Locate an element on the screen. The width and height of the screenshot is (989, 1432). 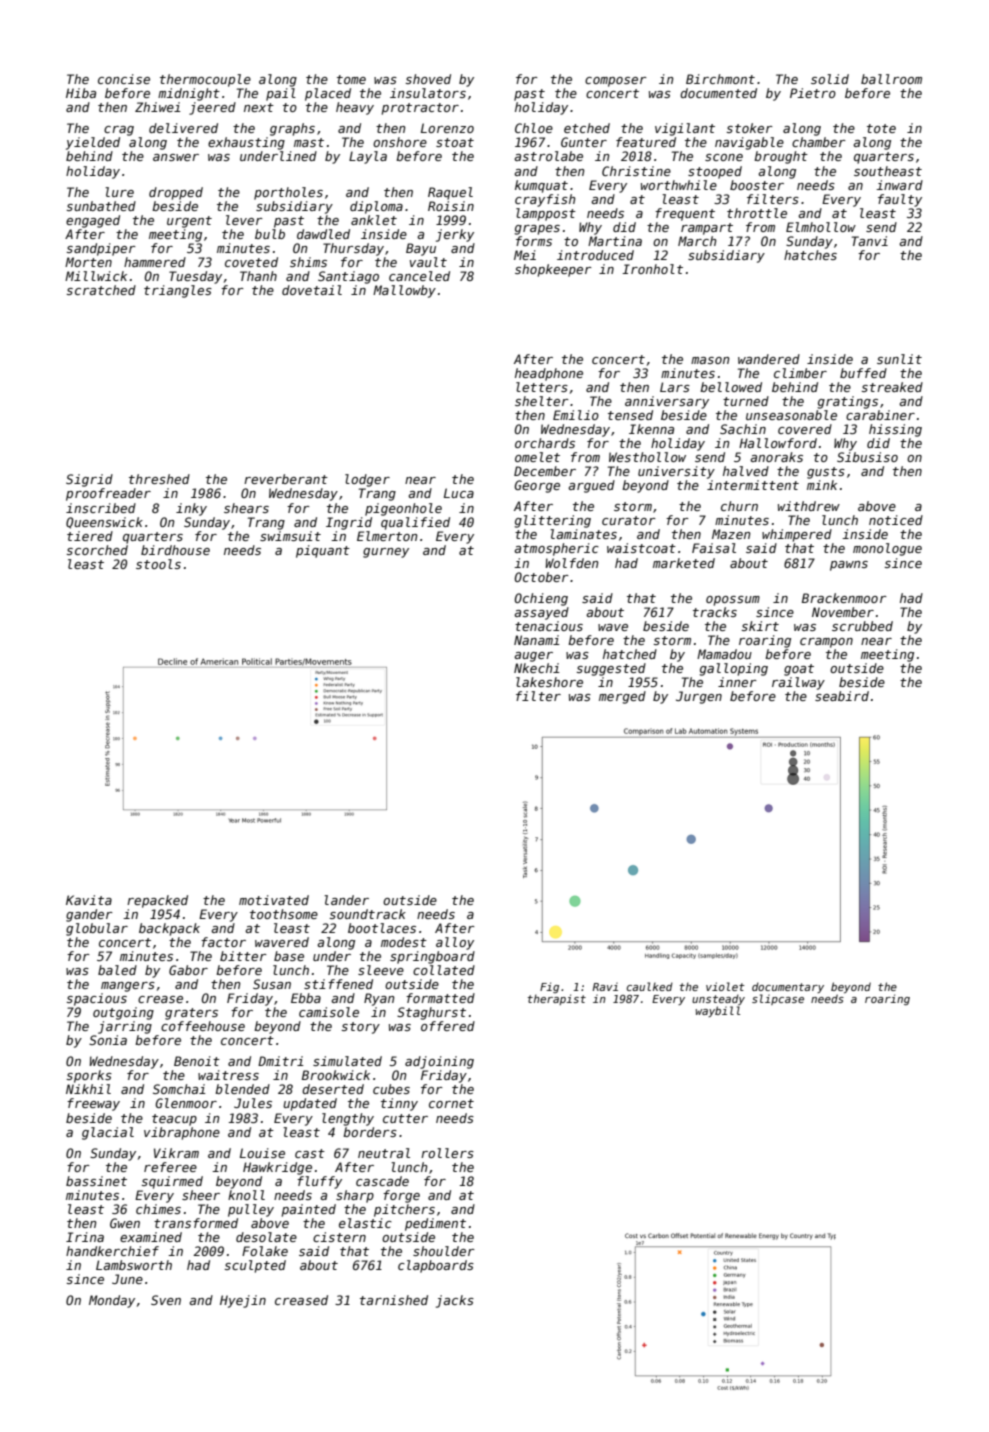
composer is located at coordinates (616, 82).
